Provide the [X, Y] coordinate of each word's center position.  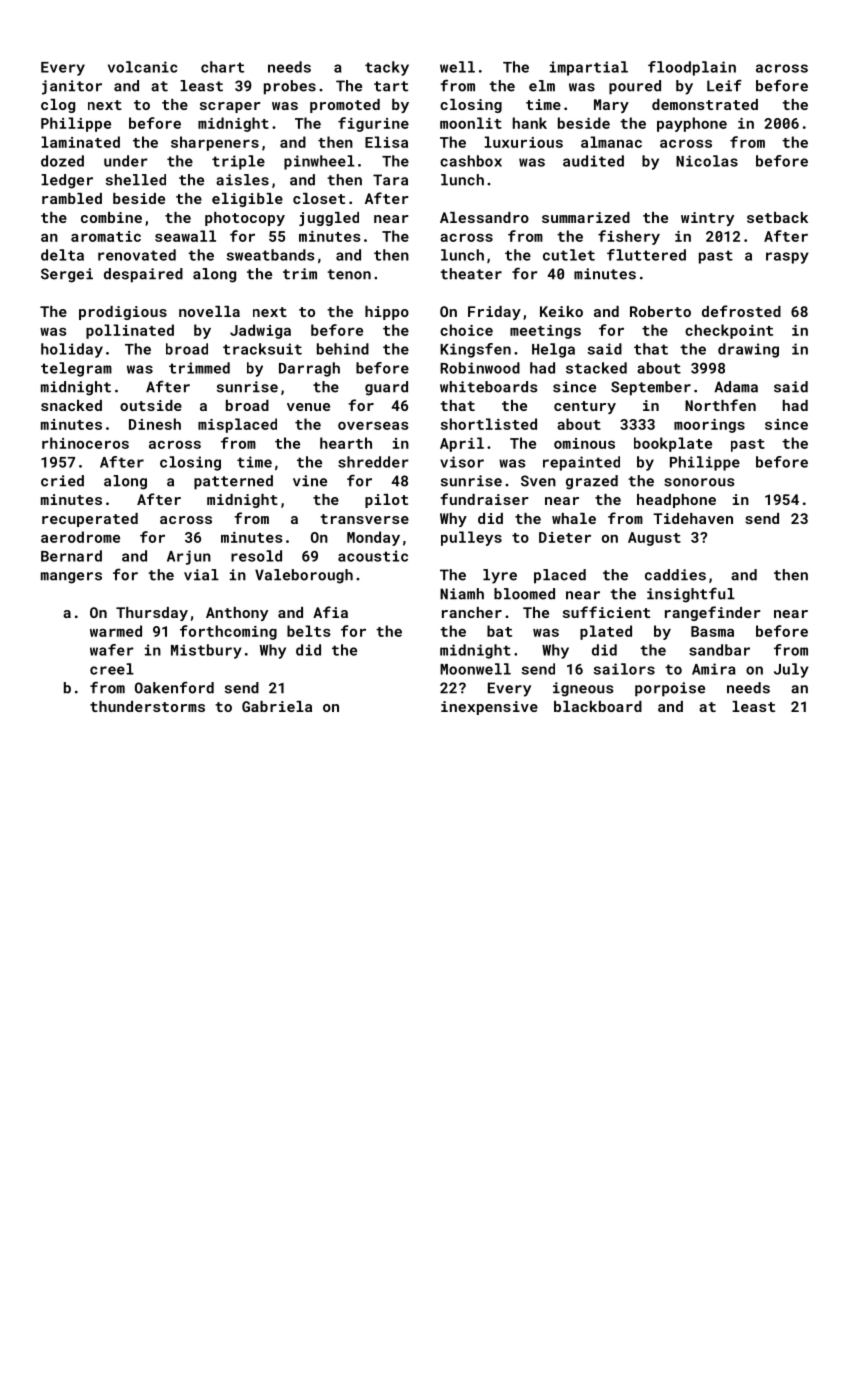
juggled [329, 219]
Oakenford [174, 687]
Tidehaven [693, 518]
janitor [72, 87]
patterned [233, 482]
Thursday [152, 614]
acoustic [373, 556]
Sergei [67, 275]
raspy [787, 258]
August [654, 539]
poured [635, 87]
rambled [72, 198]
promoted [345, 106]
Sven [538, 481]
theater [471, 274]
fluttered [646, 255]
